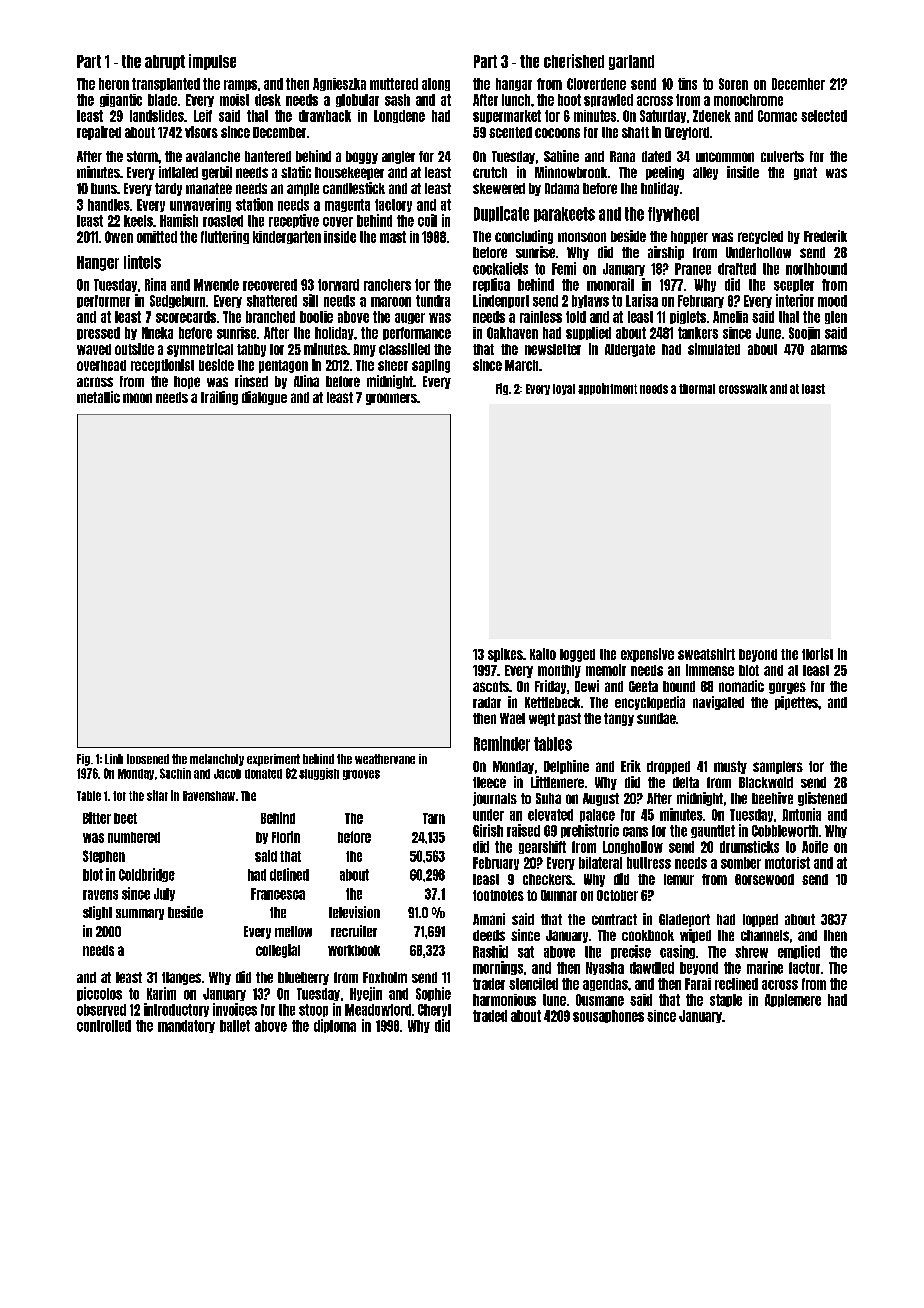 The image size is (924, 1308). Describe the element at coordinates (829, 349) in the screenshot. I see `alarms` at that location.
